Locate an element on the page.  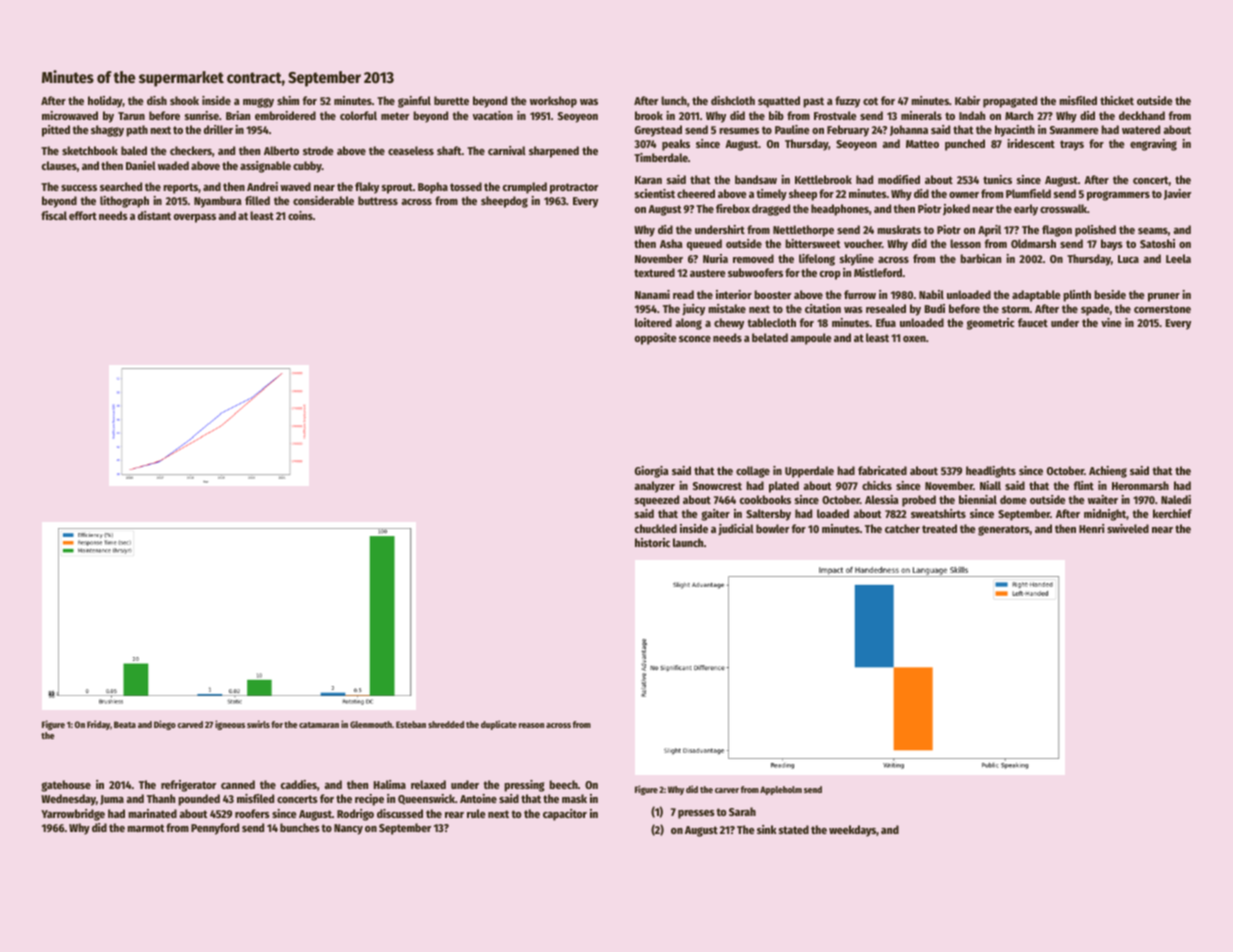
pounded is located at coordinates (199, 800).
